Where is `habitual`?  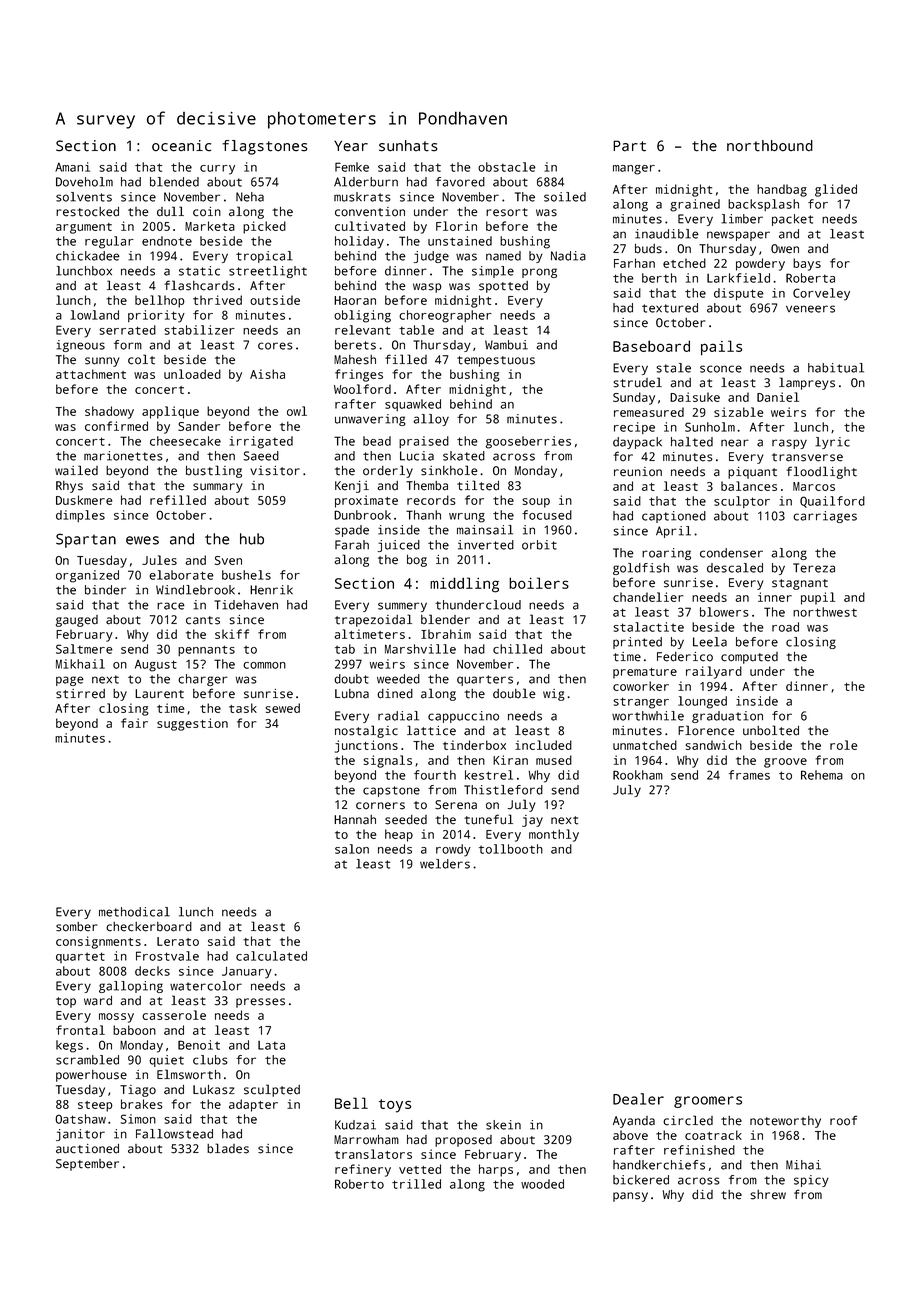
habitual is located at coordinates (836, 368).
